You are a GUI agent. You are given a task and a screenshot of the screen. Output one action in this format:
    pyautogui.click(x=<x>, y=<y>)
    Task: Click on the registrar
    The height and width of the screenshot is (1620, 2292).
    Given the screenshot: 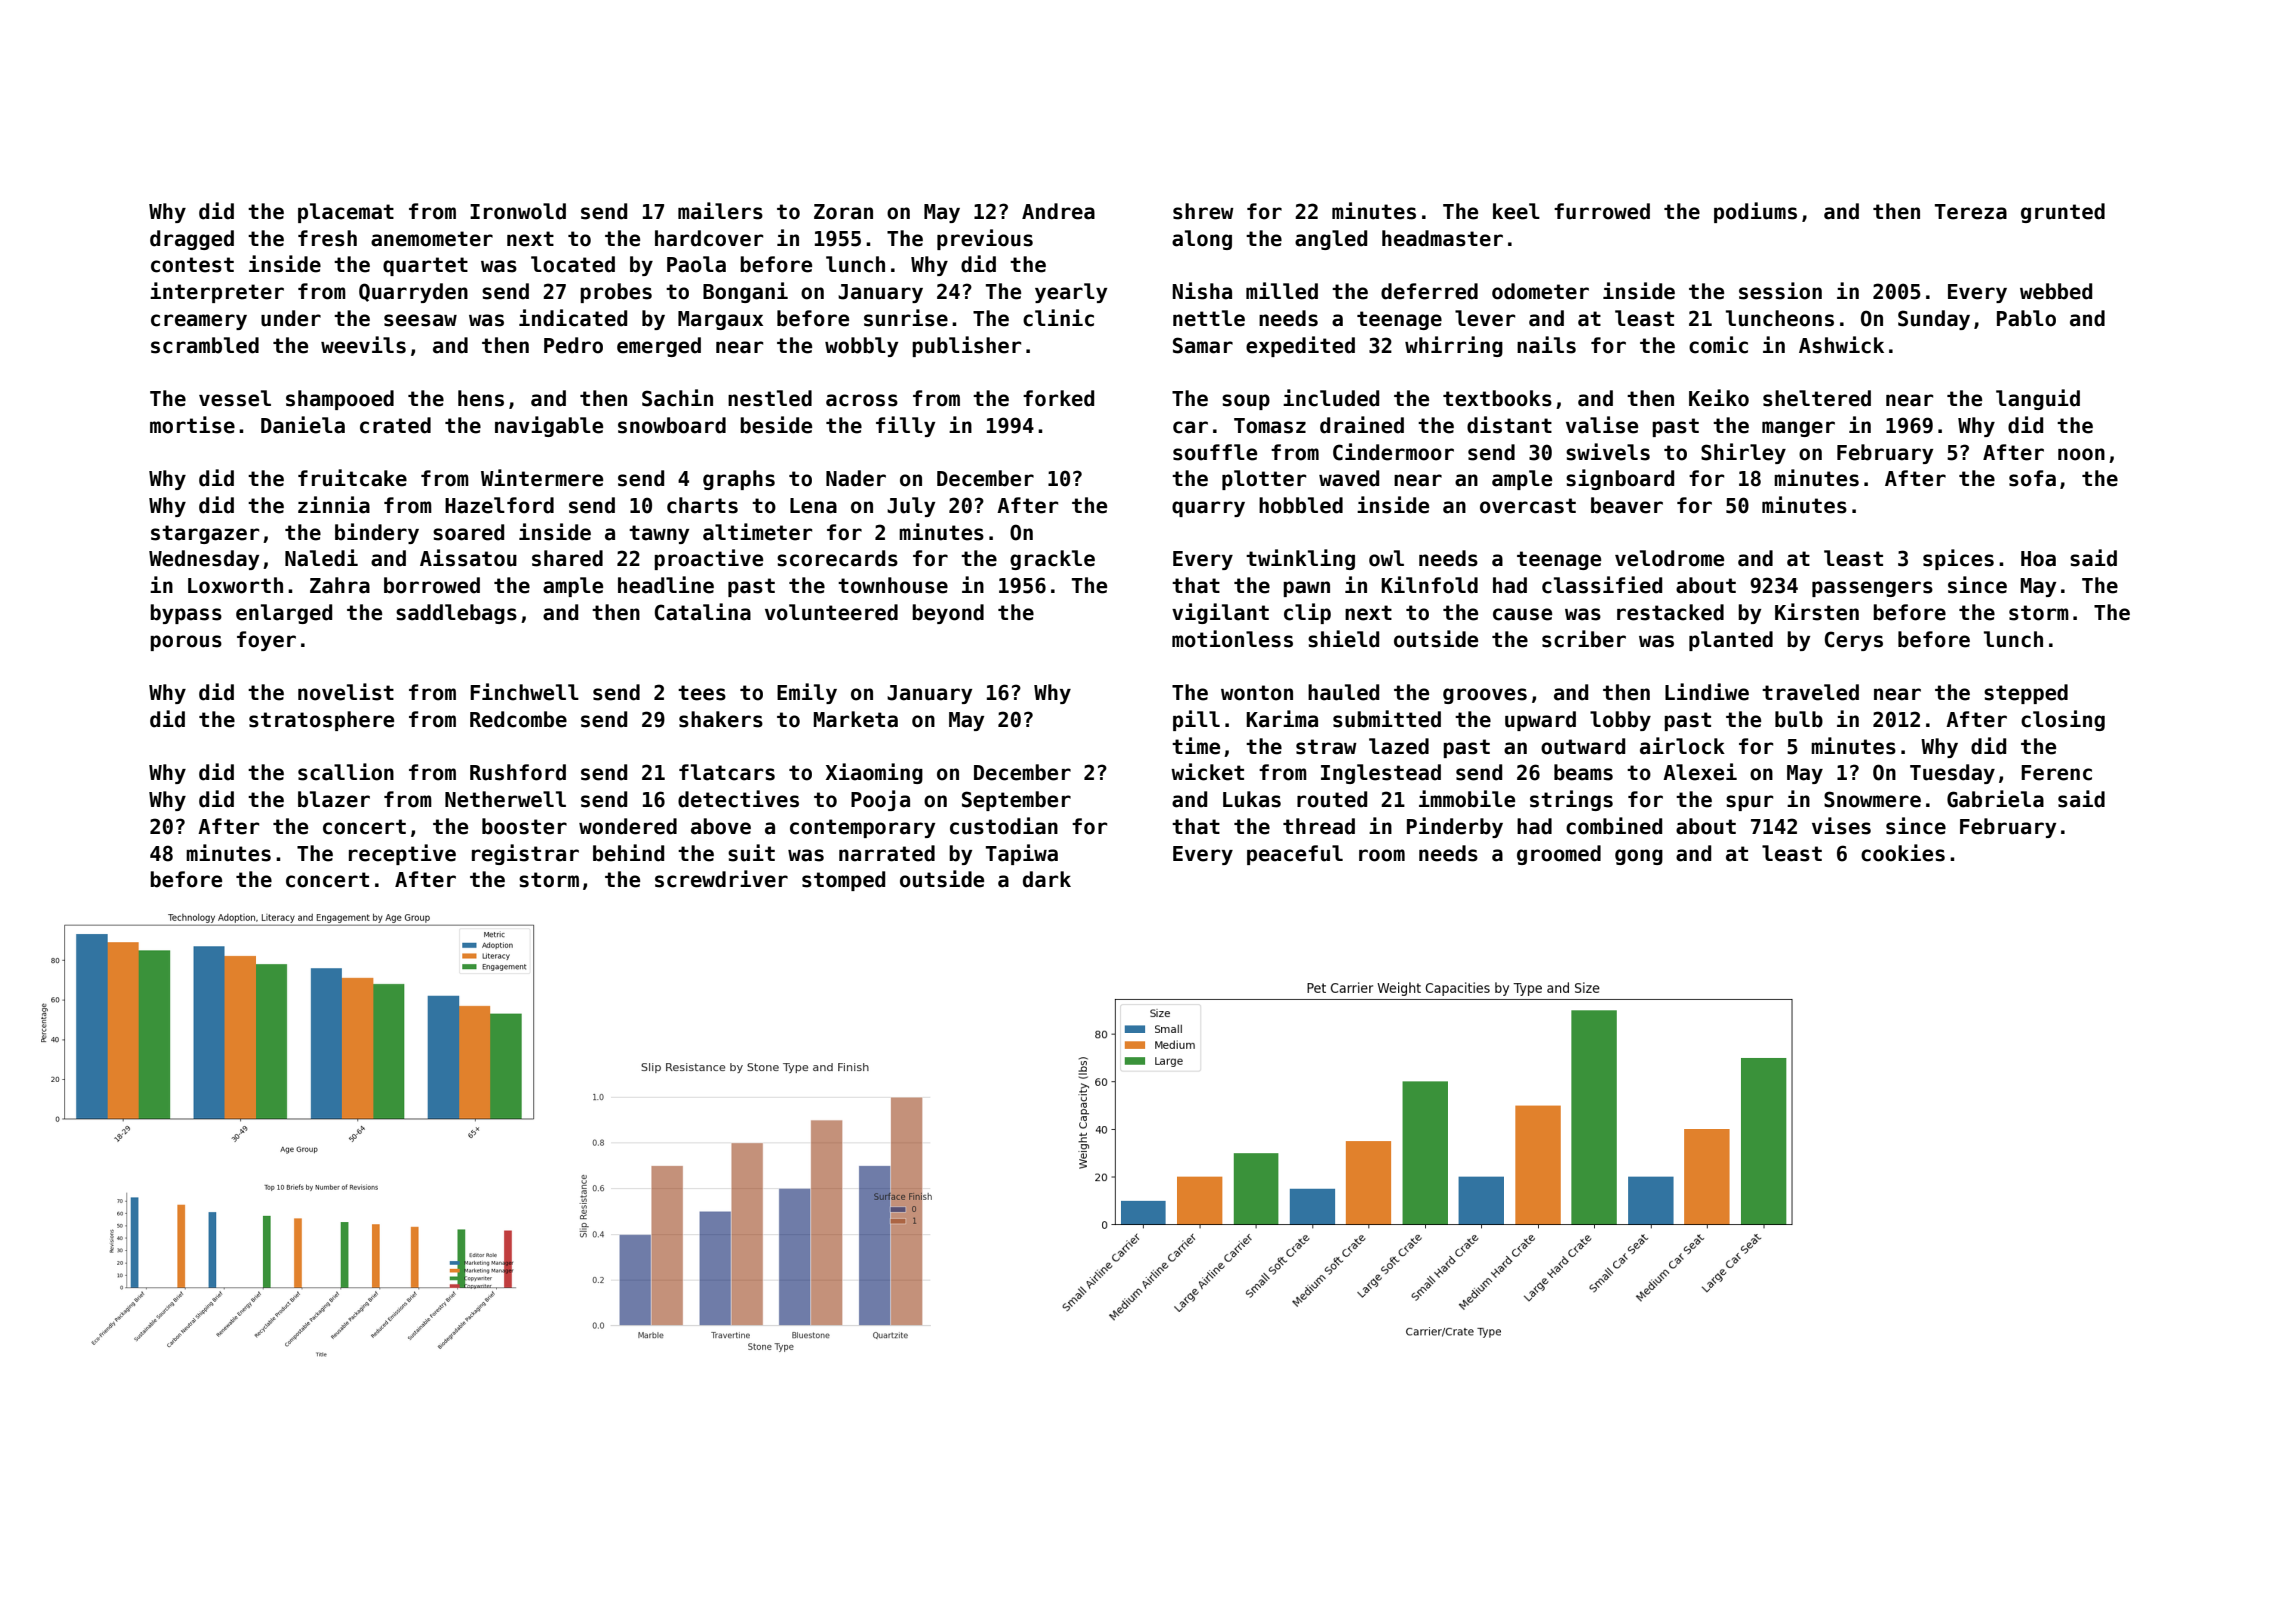 What is the action you would take?
    pyautogui.click(x=525, y=854)
